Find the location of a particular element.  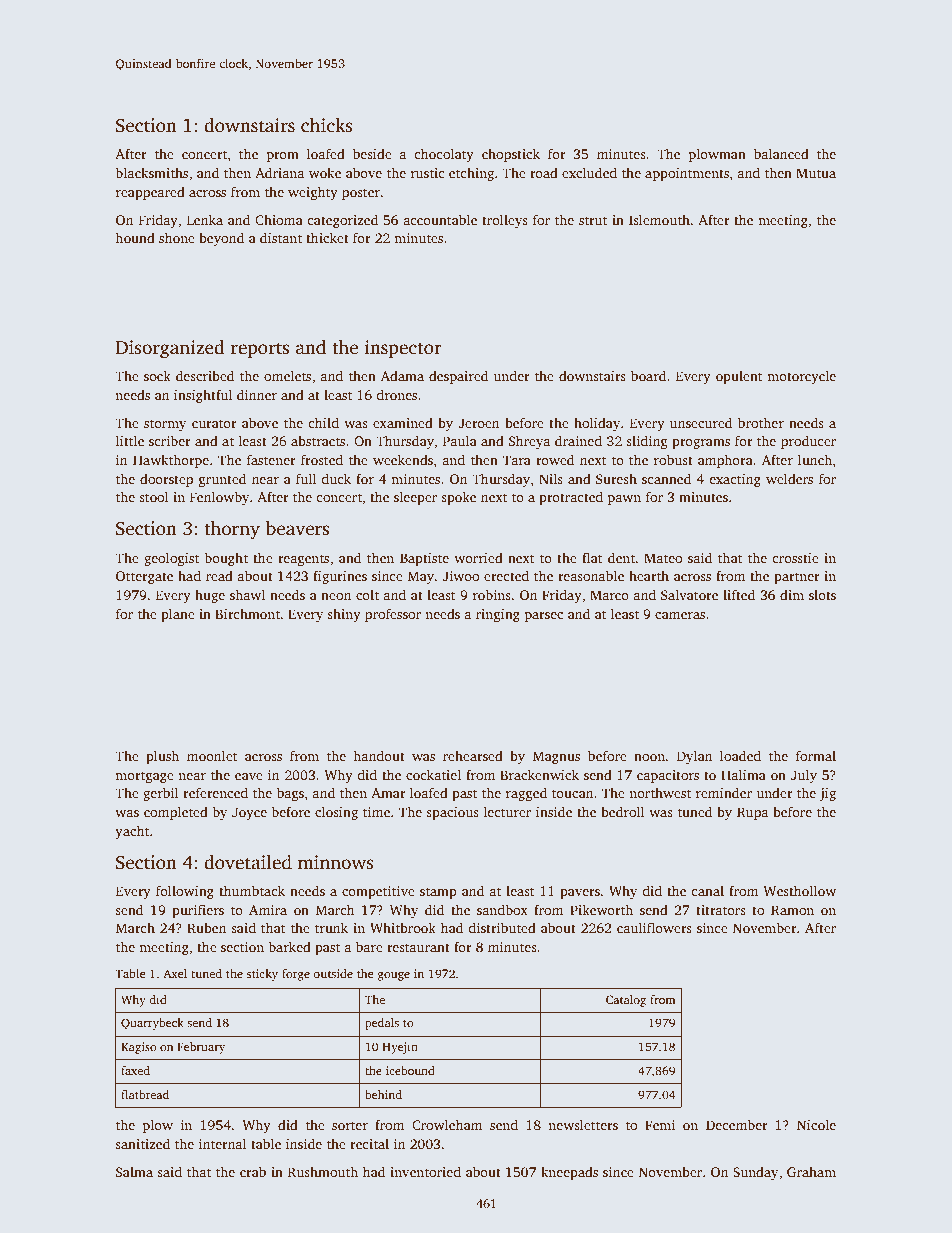

Crowleham is located at coordinates (447, 1124).
